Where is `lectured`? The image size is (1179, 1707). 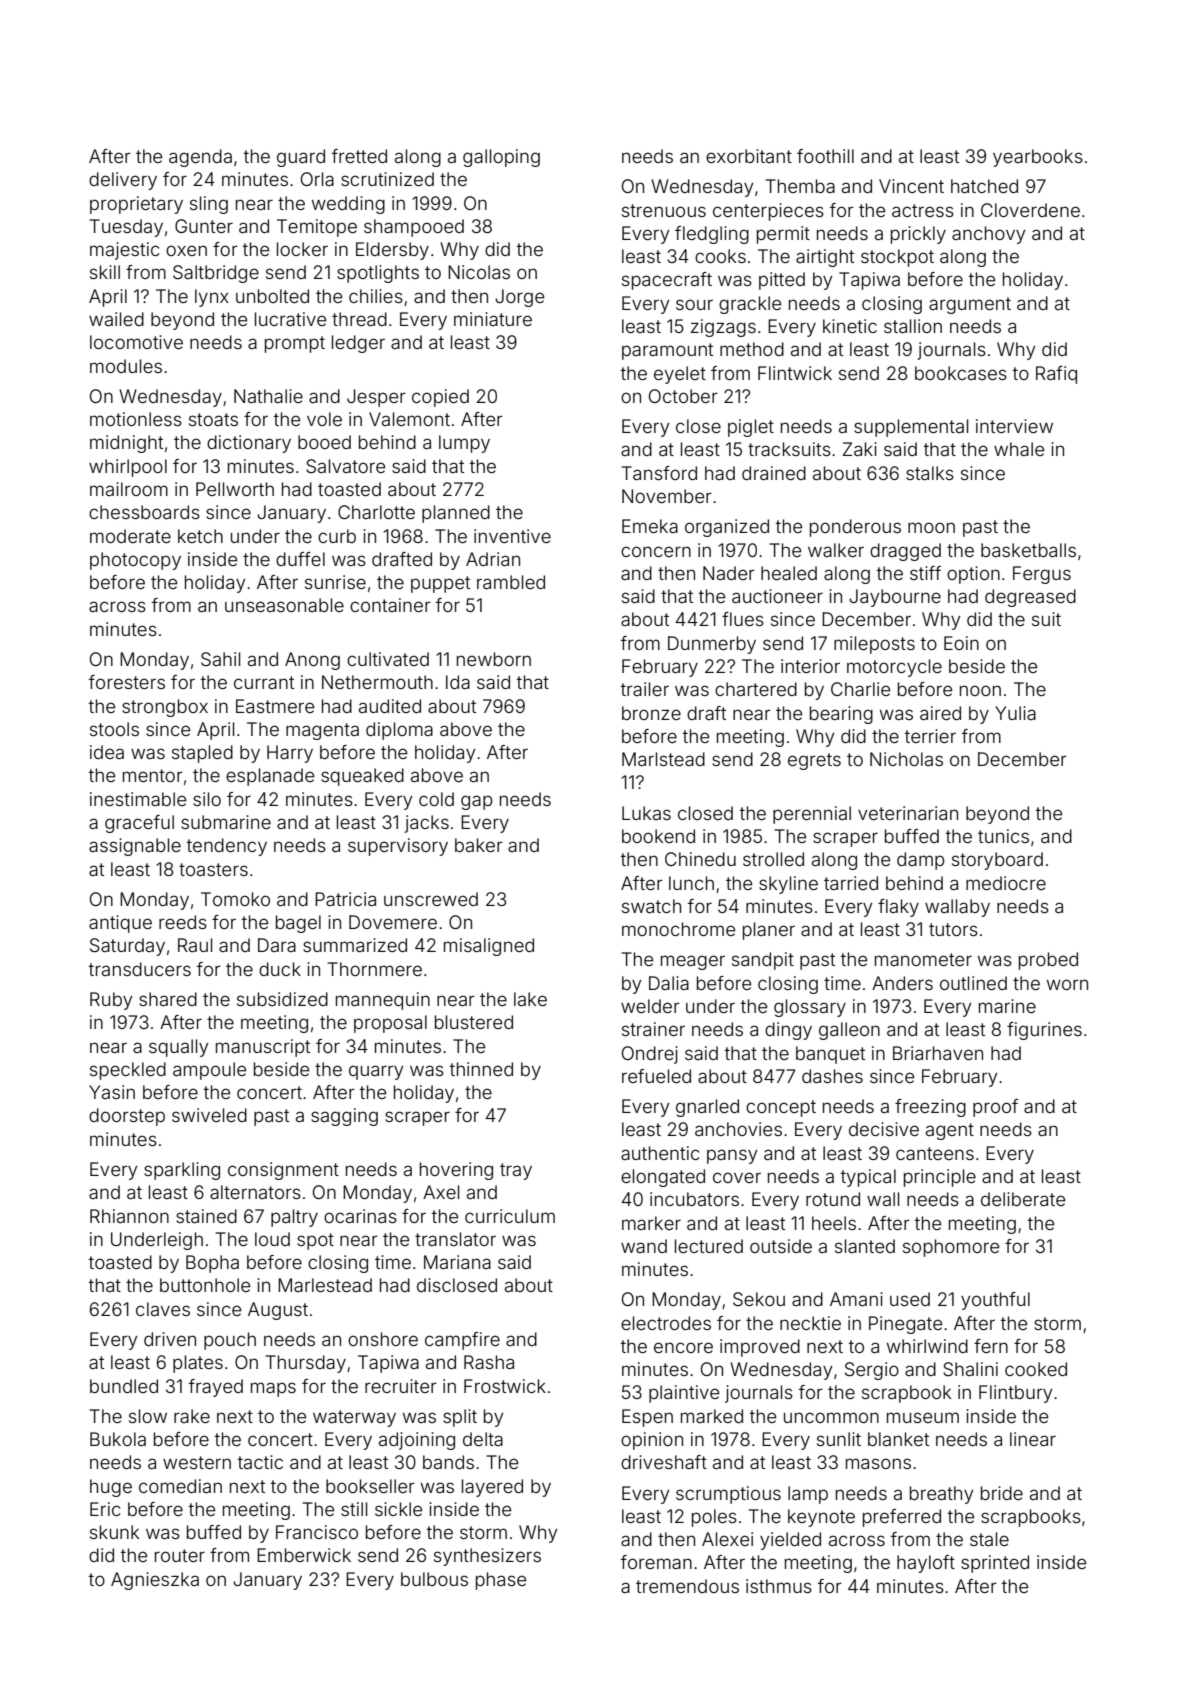
lectured is located at coordinates (709, 1246).
